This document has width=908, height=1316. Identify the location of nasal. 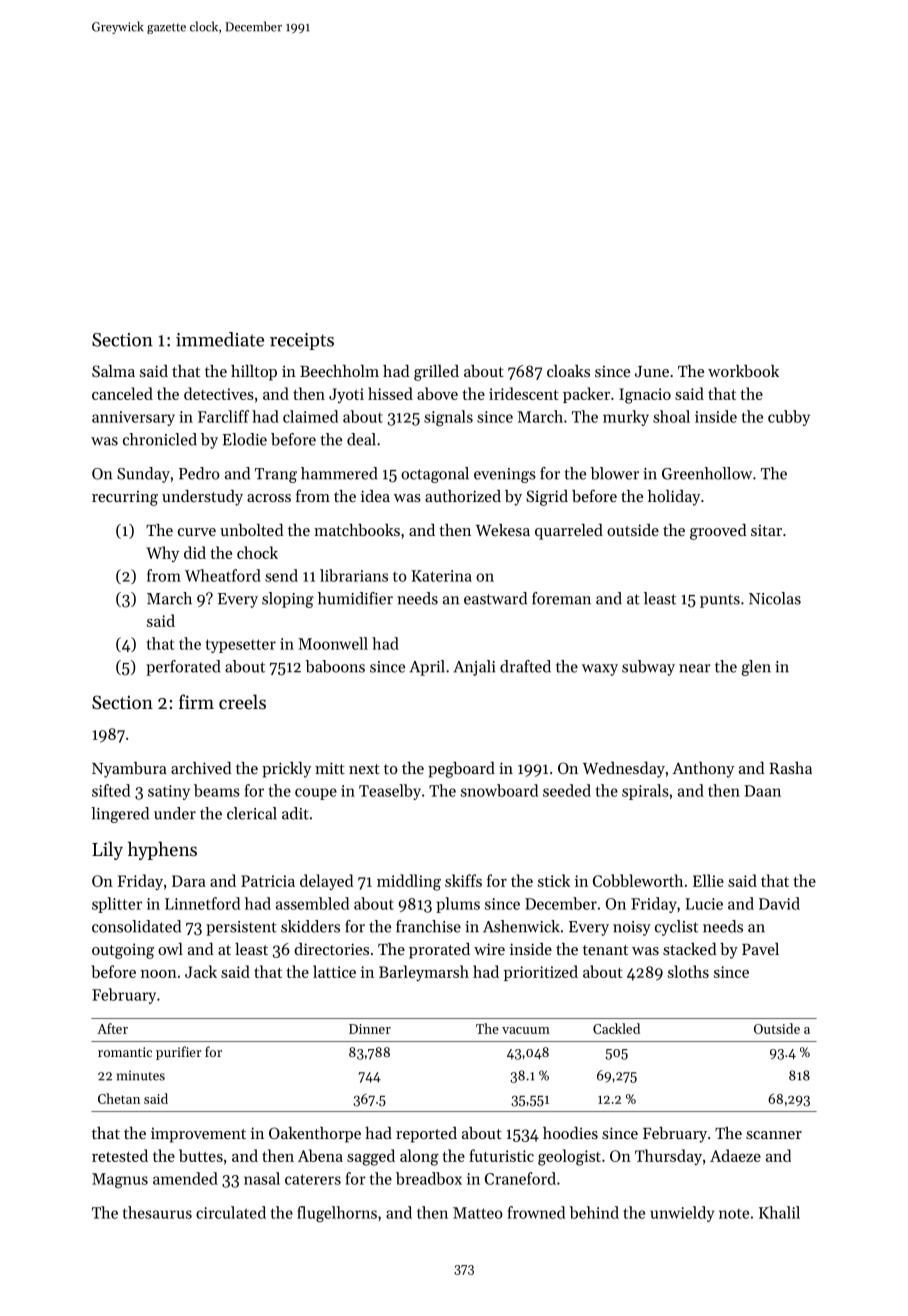
(262, 1178).
